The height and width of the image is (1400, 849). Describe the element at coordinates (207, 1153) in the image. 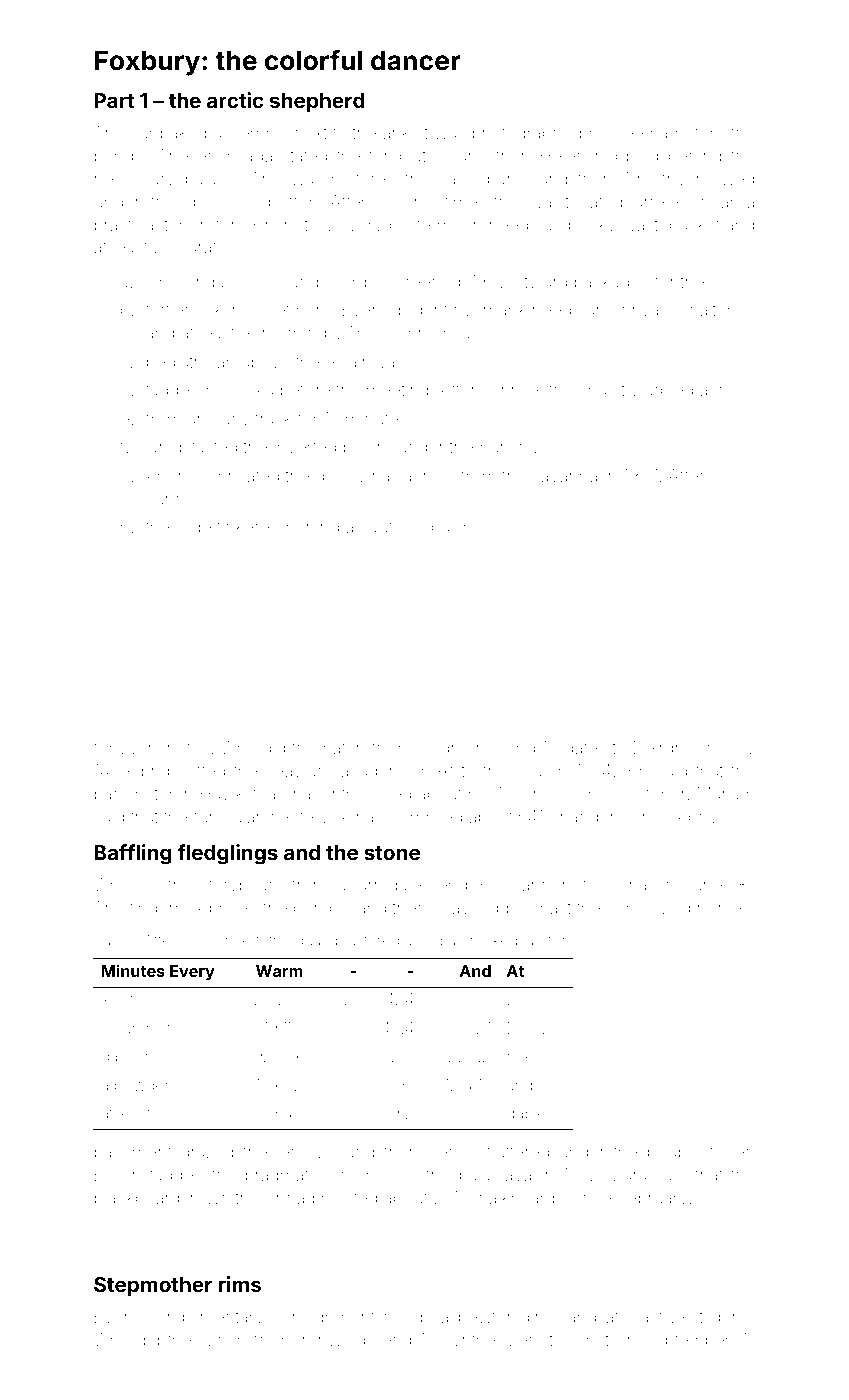

I see `grazed` at that location.
